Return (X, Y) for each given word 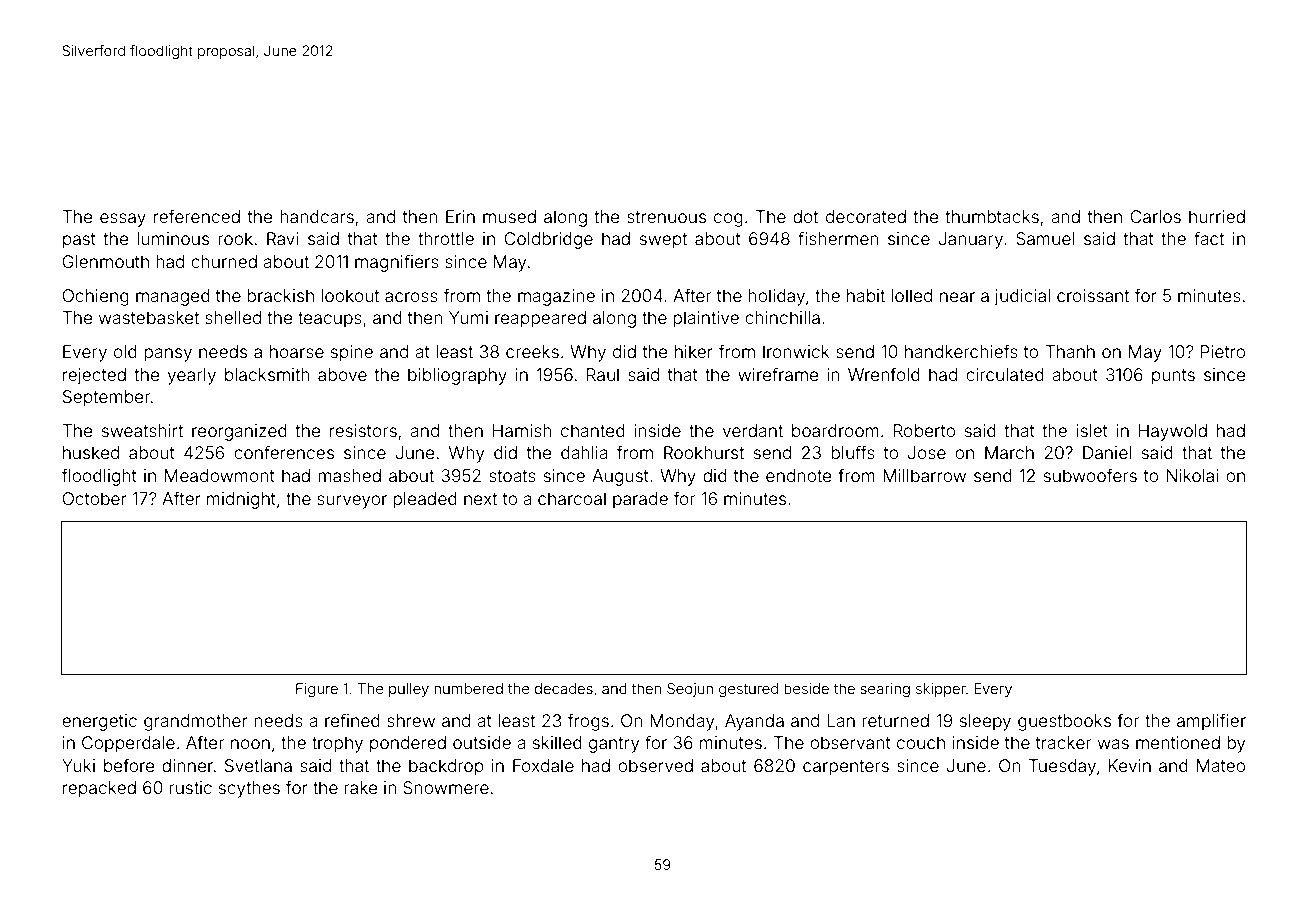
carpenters (846, 768)
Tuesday (1062, 767)
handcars (317, 216)
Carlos (1155, 216)
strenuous (666, 217)
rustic (190, 787)
